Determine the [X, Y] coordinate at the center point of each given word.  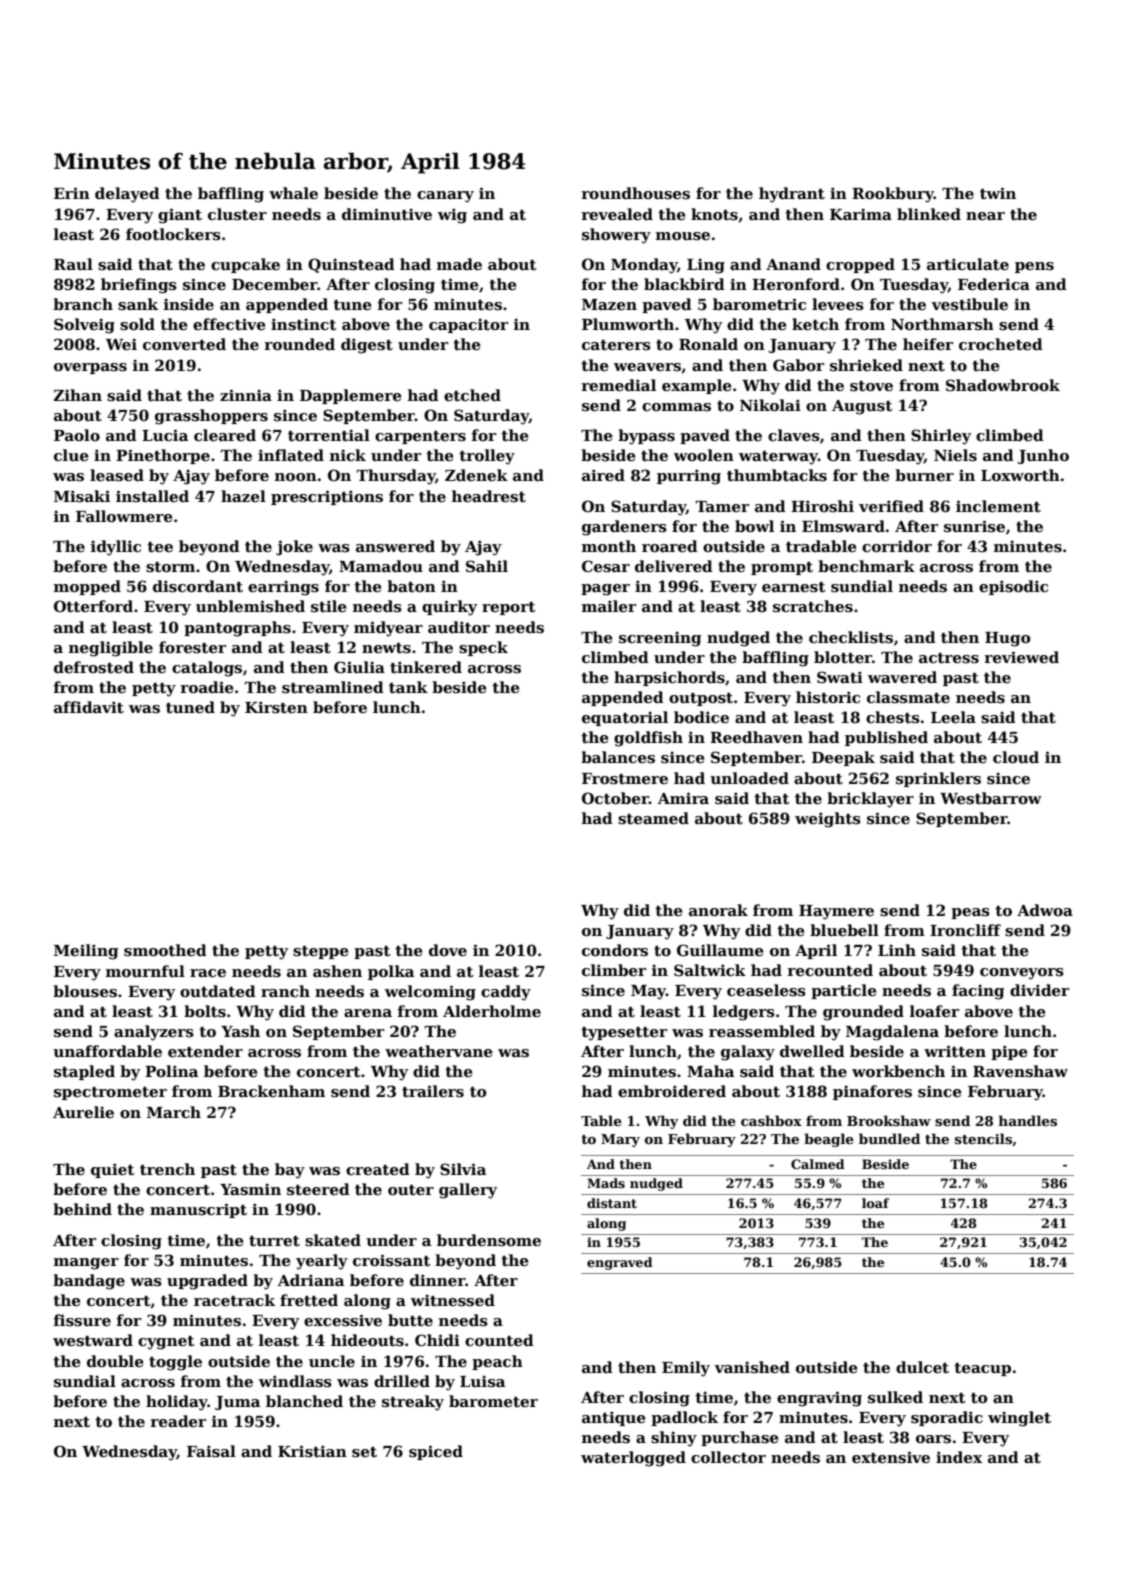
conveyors [1022, 974]
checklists [851, 637]
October [615, 798]
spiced [436, 1452]
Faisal [211, 1451]
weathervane [439, 1051]
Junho [1043, 456]
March [174, 1112]
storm [170, 567]
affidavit [89, 707]
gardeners [624, 528]
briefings [139, 286]
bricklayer [870, 800]
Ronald [708, 344]
